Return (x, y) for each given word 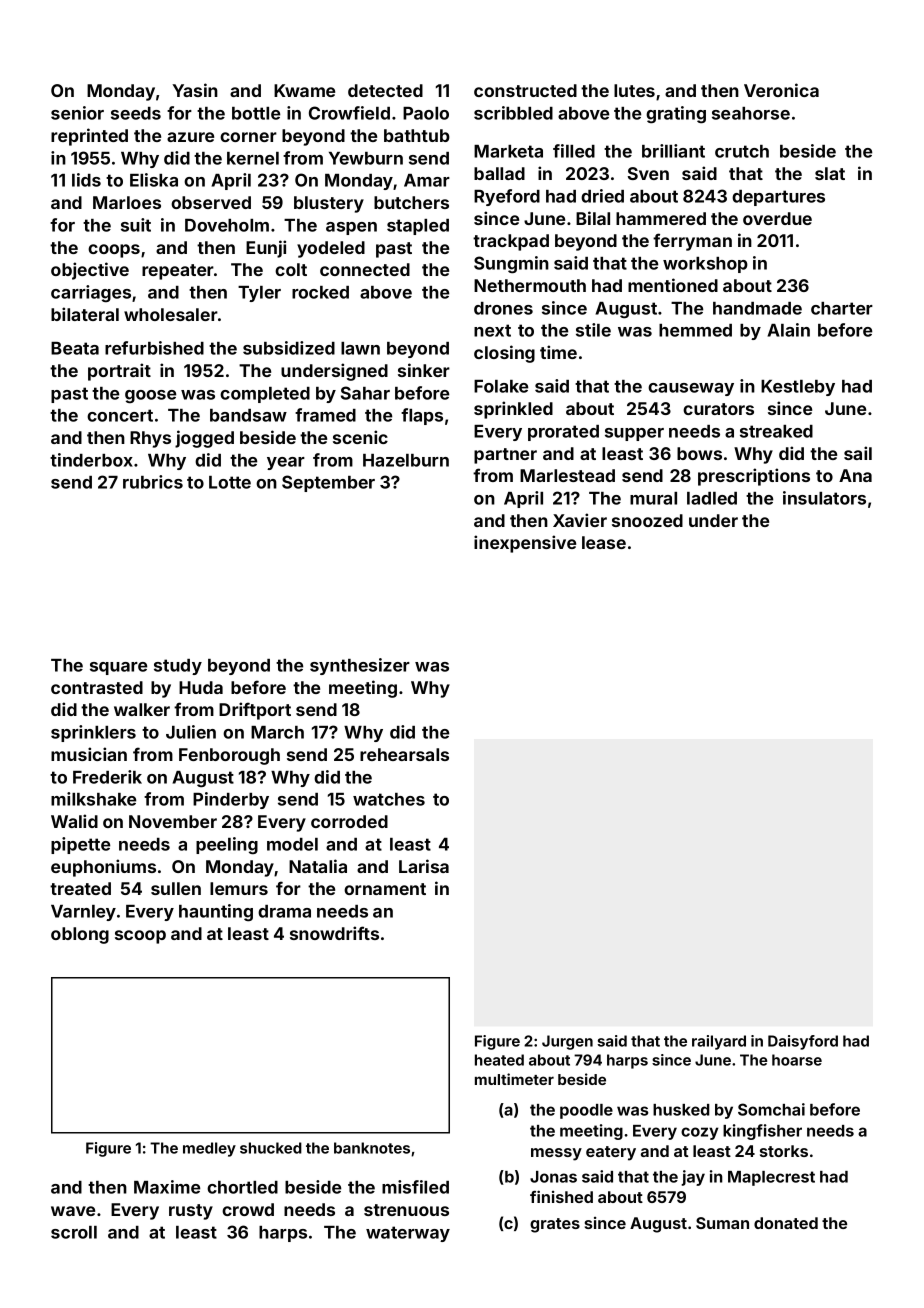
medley (209, 1149)
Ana (855, 475)
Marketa (508, 151)
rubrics (153, 482)
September (328, 483)
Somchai (771, 1109)
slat (830, 173)
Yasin (195, 90)
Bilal (593, 218)
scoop (140, 937)
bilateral (85, 314)
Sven (648, 173)
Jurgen (567, 1042)
